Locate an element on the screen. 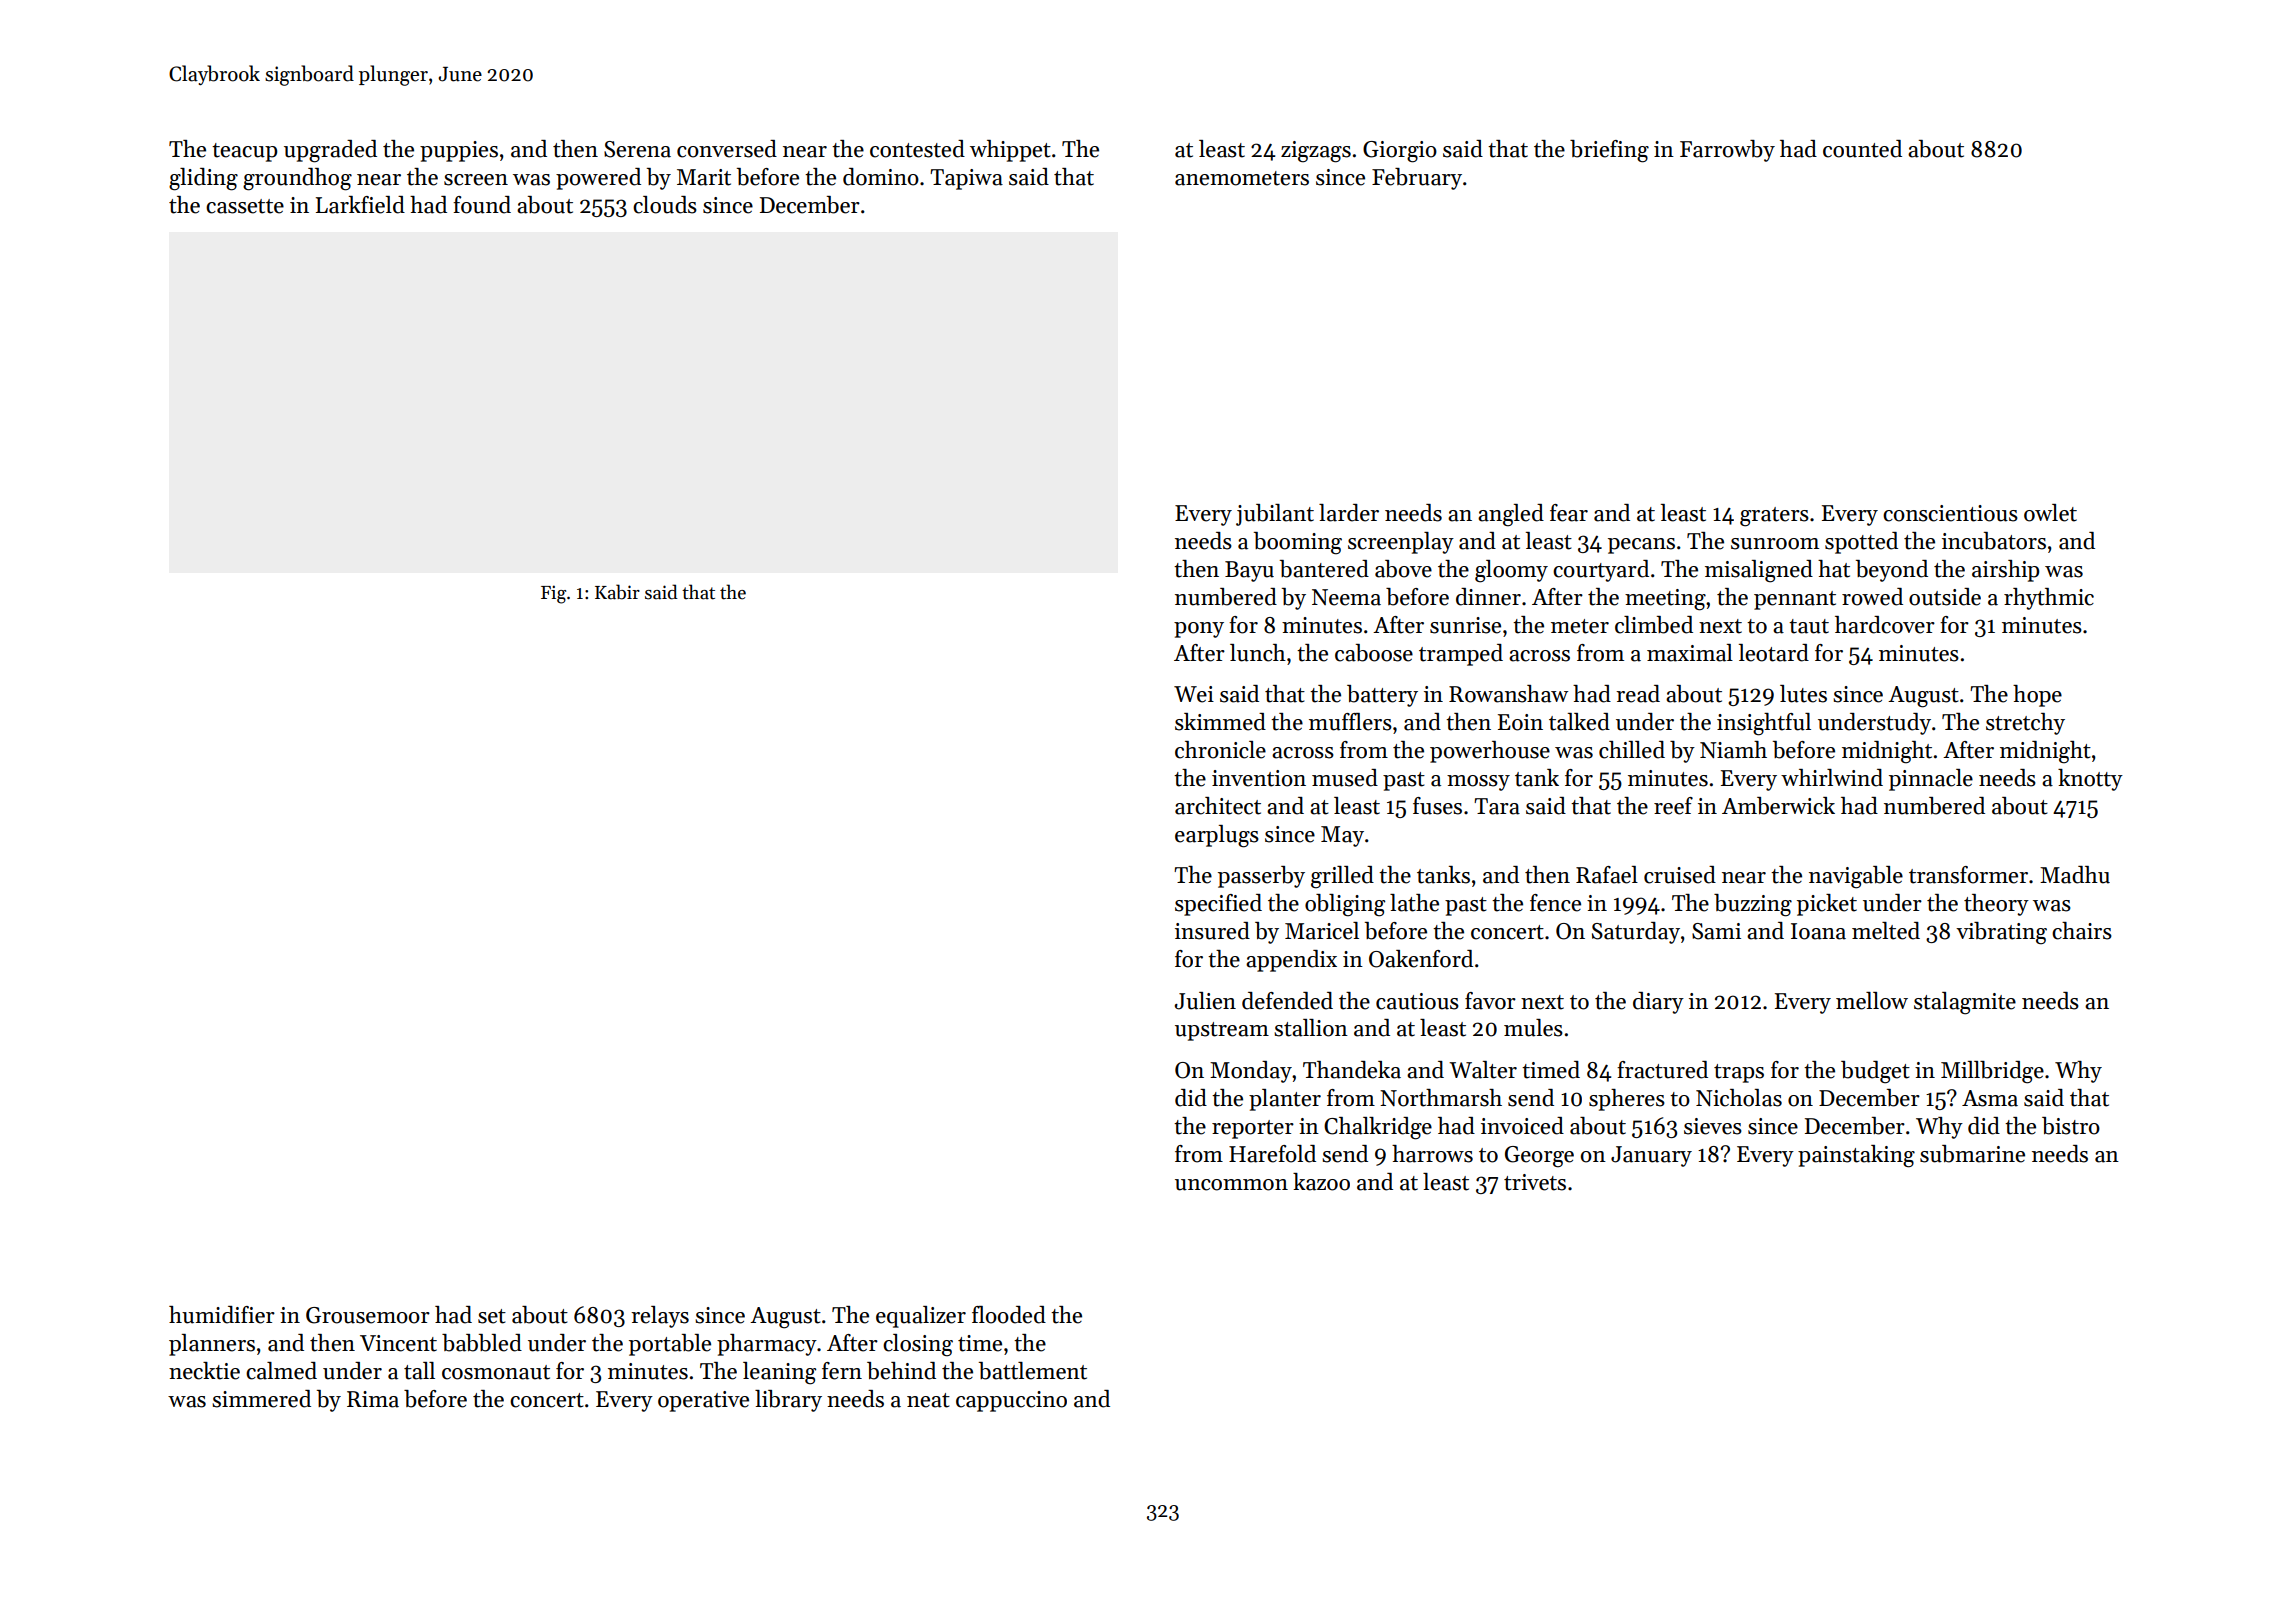  chronicle is located at coordinates (1220, 750).
